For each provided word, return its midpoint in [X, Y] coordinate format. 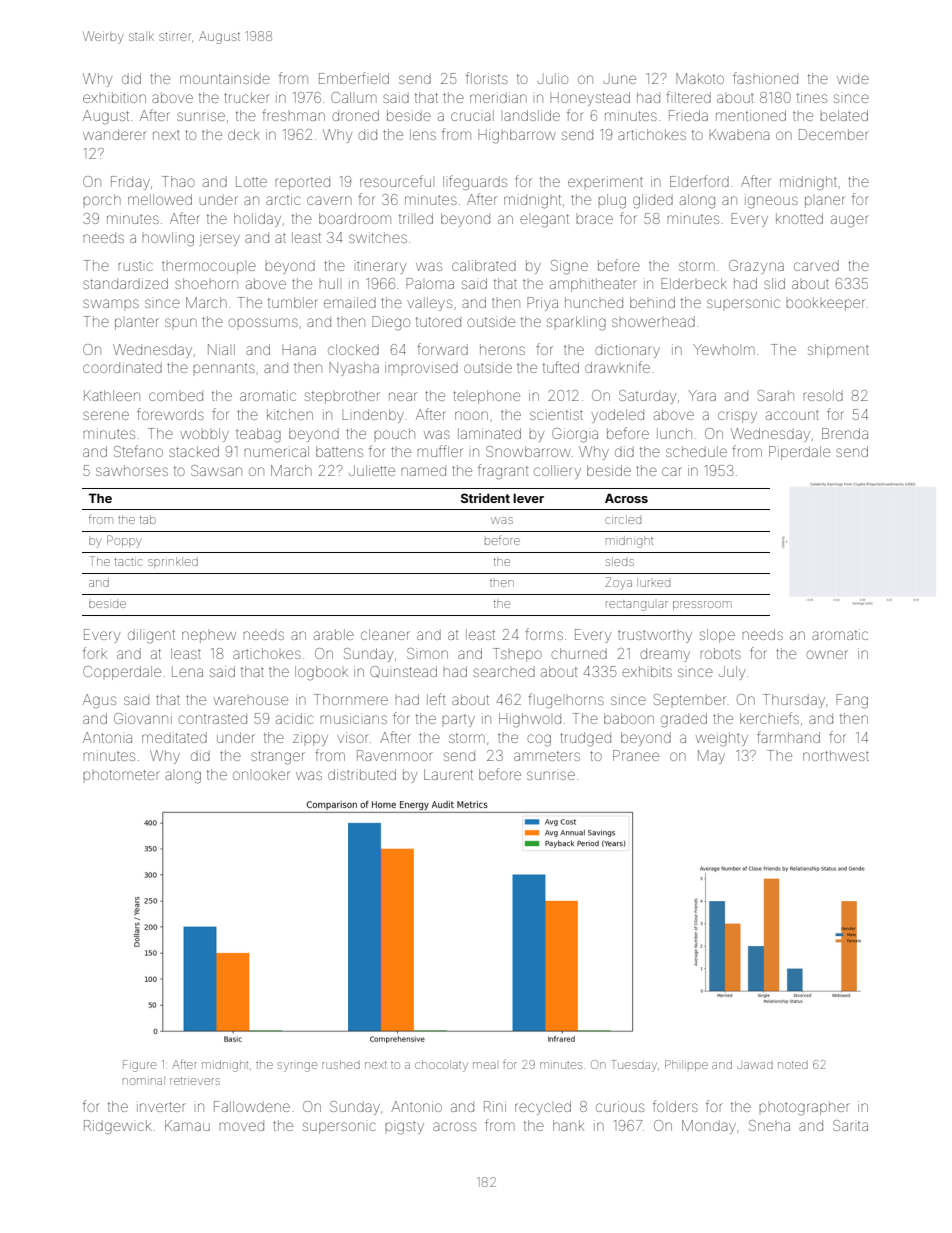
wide [853, 78]
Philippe [686, 1065]
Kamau [187, 1125]
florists [487, 78]
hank [568, 1125]
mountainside [225, 78]
